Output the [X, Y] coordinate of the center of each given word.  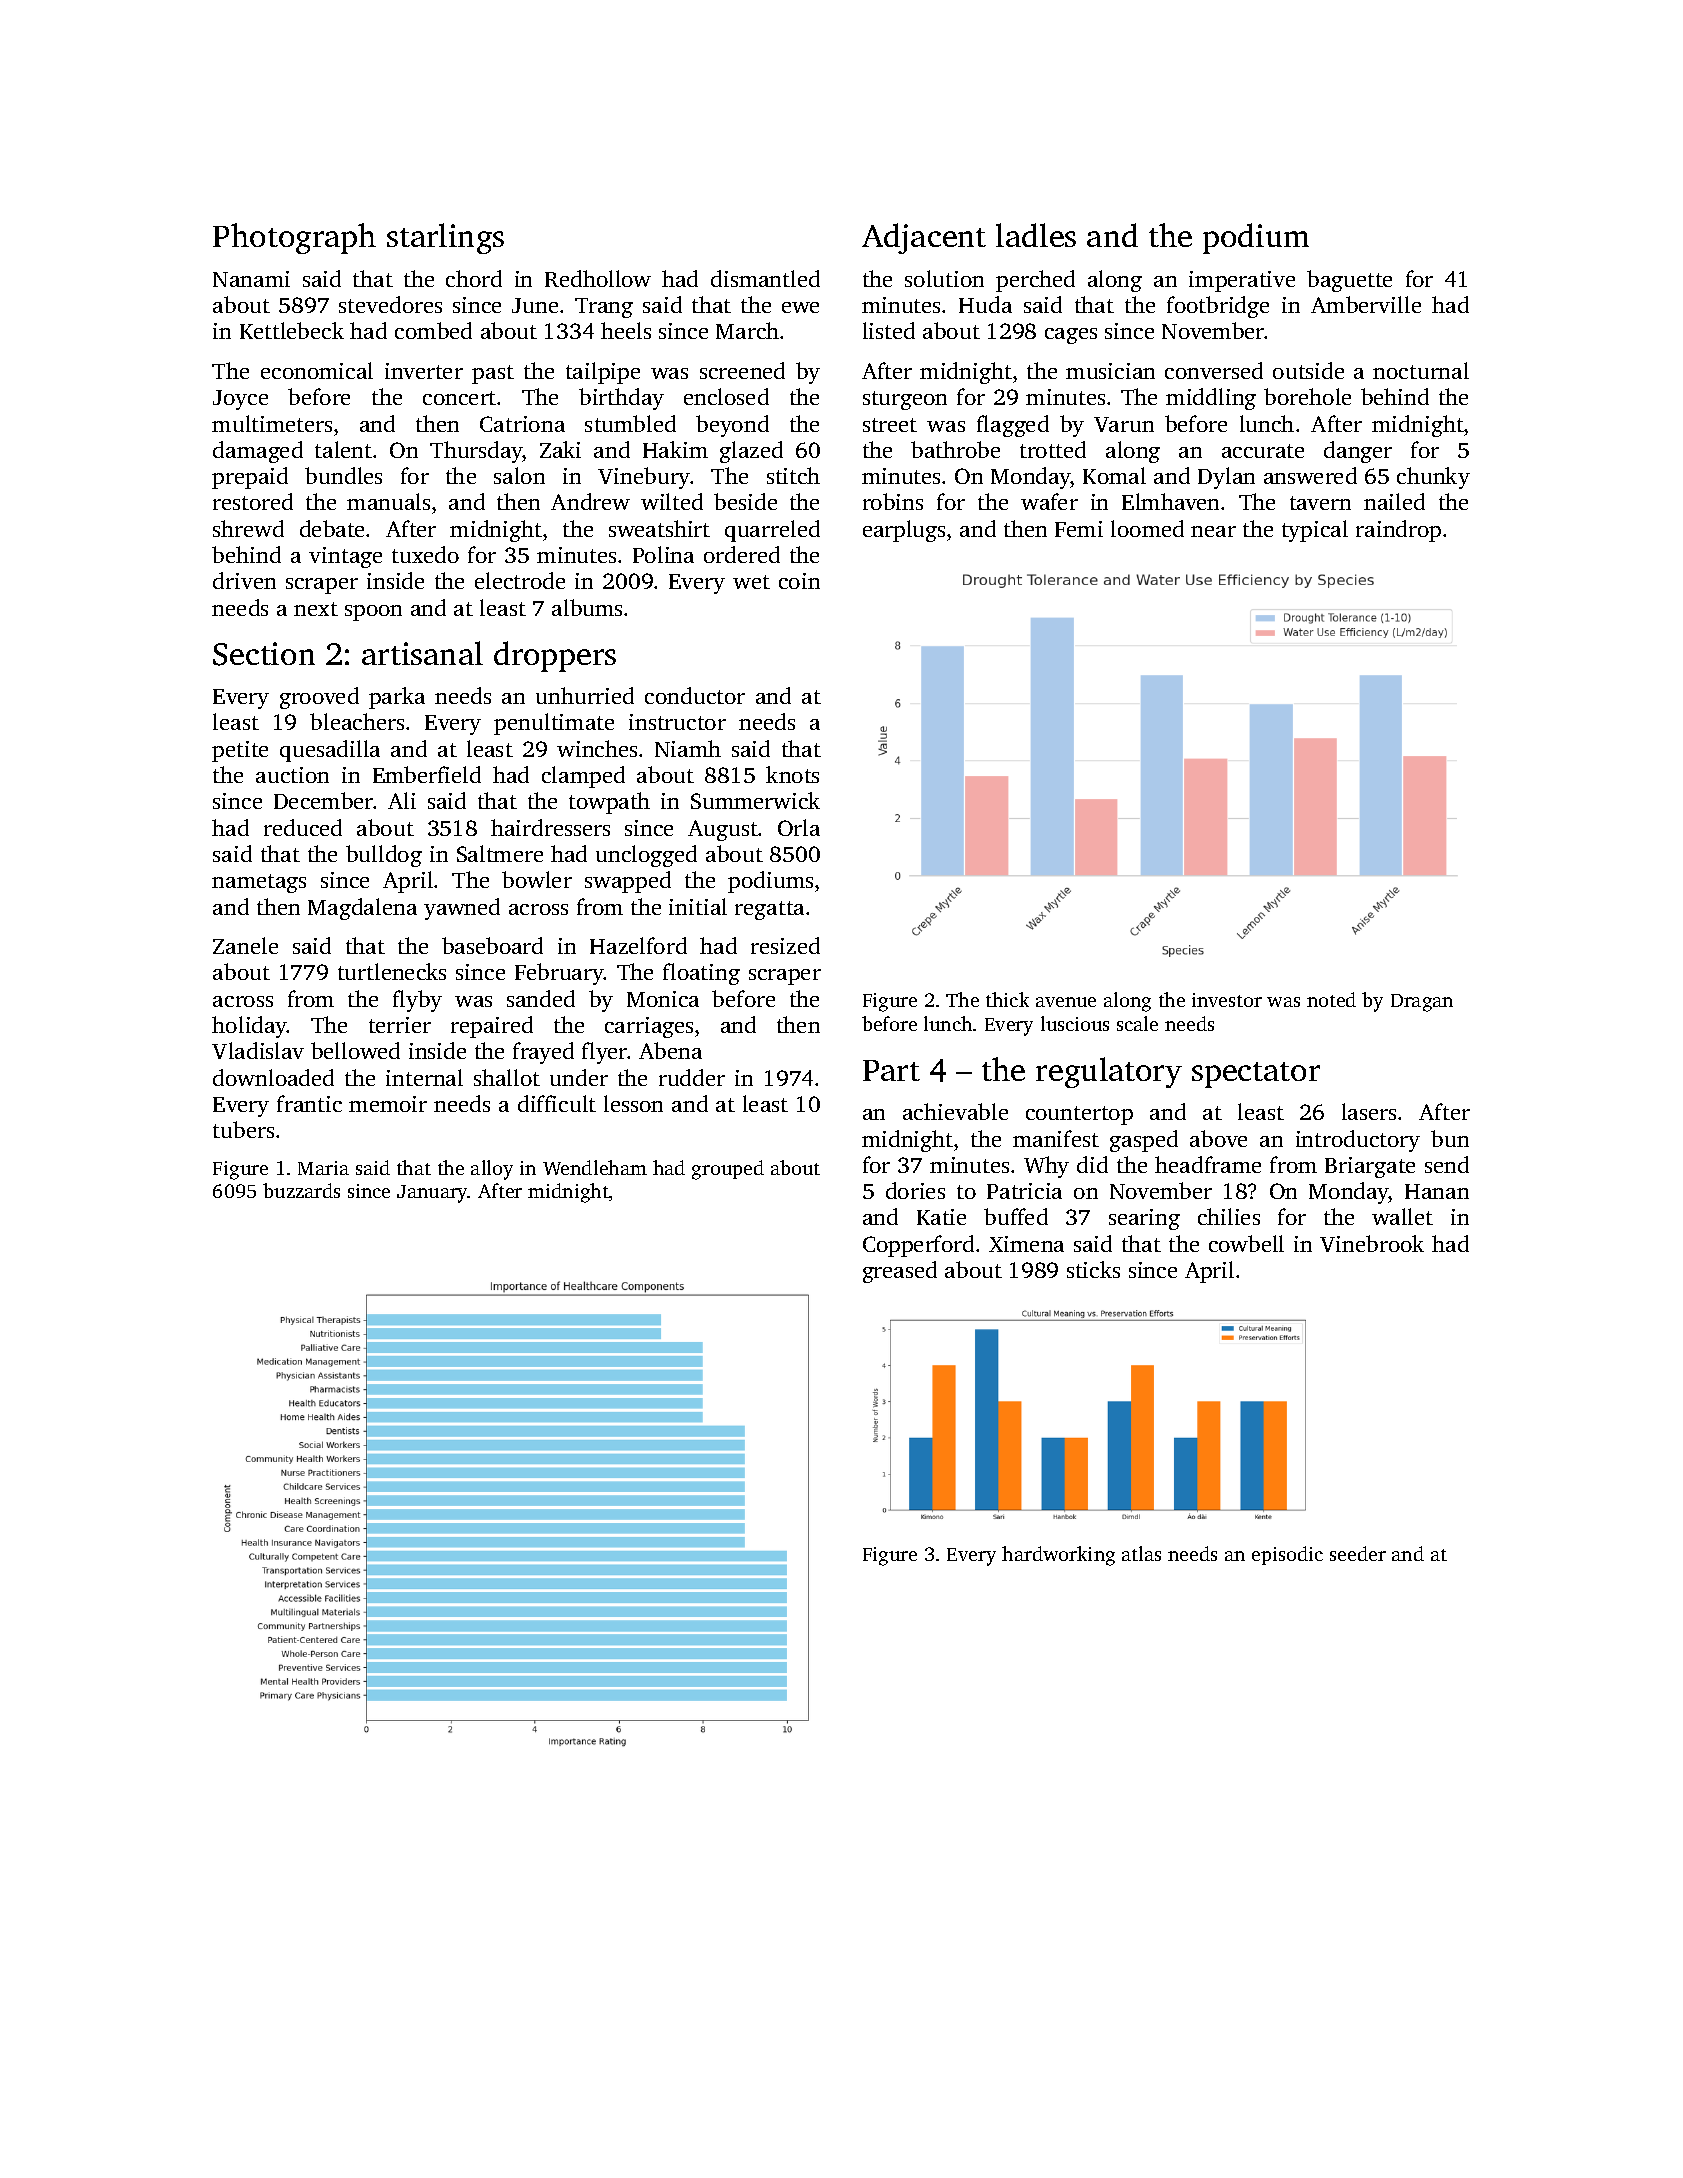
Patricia [1024, 1191]
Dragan [1422, 1003]
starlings [445, 238]
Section [264, 654]
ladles [1036, 235]
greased [900, 1272]
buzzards [301, 1190]
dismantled [765, 278]
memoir [388, 1104]
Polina [663, 554]
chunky [1433, 478]
